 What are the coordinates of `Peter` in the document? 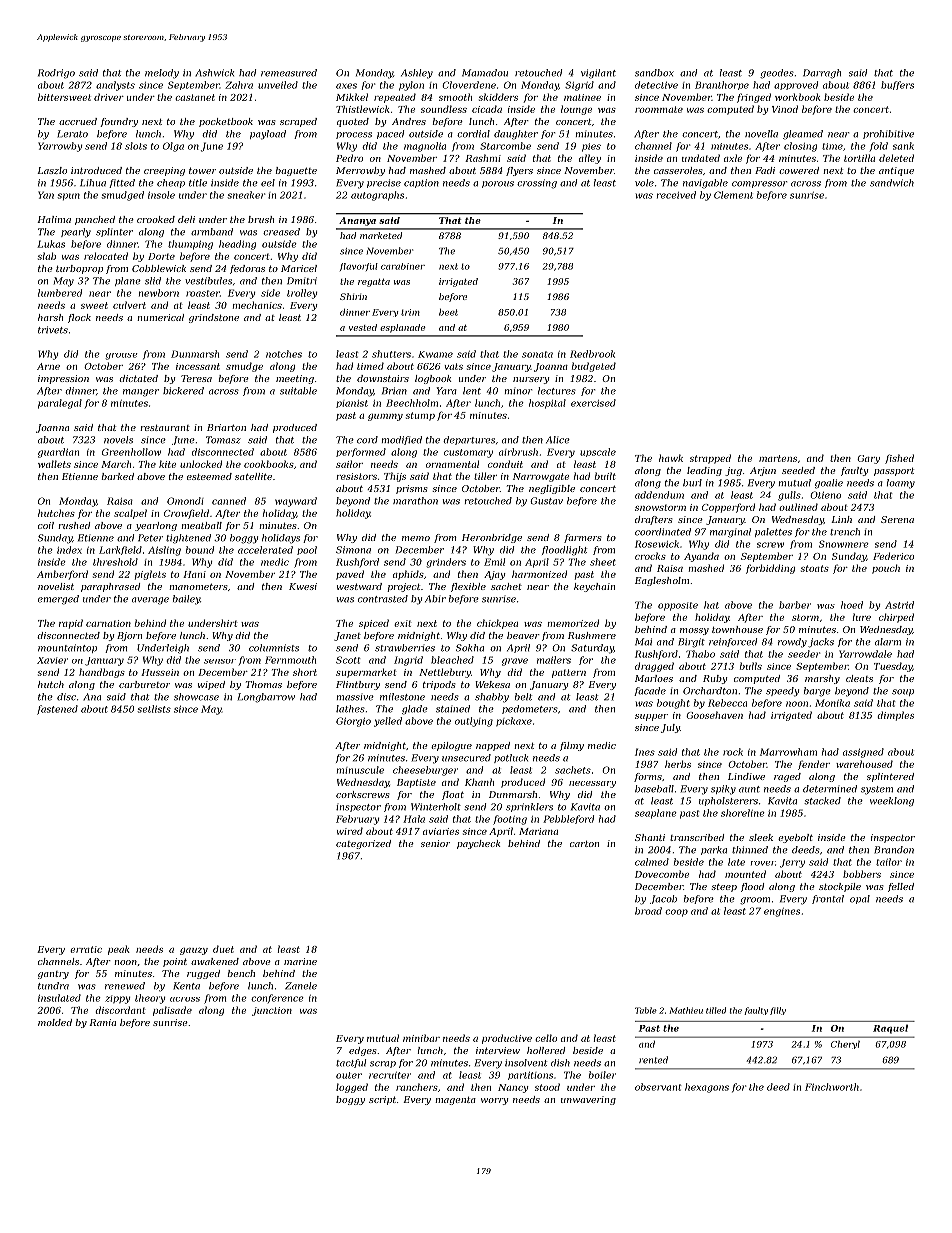 It's located at (150, 538).
